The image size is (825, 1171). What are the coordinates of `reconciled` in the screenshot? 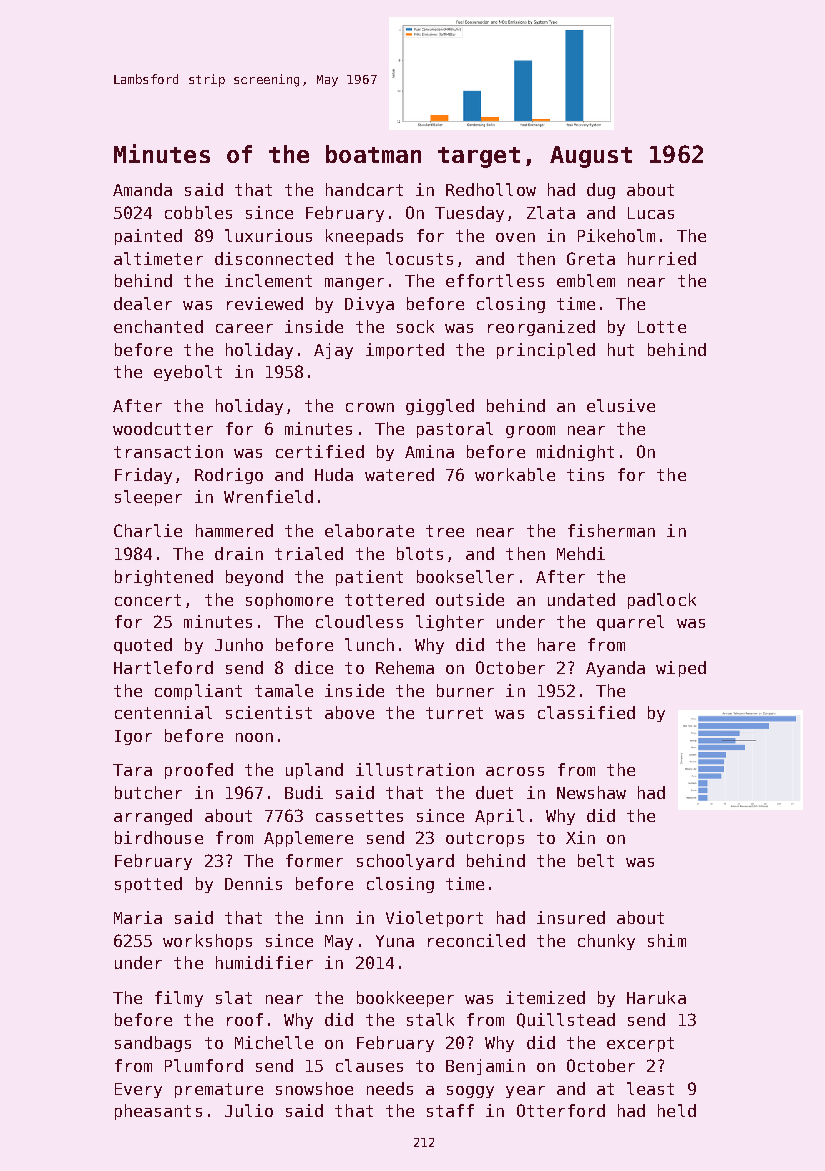 It's located at (476, 940).
